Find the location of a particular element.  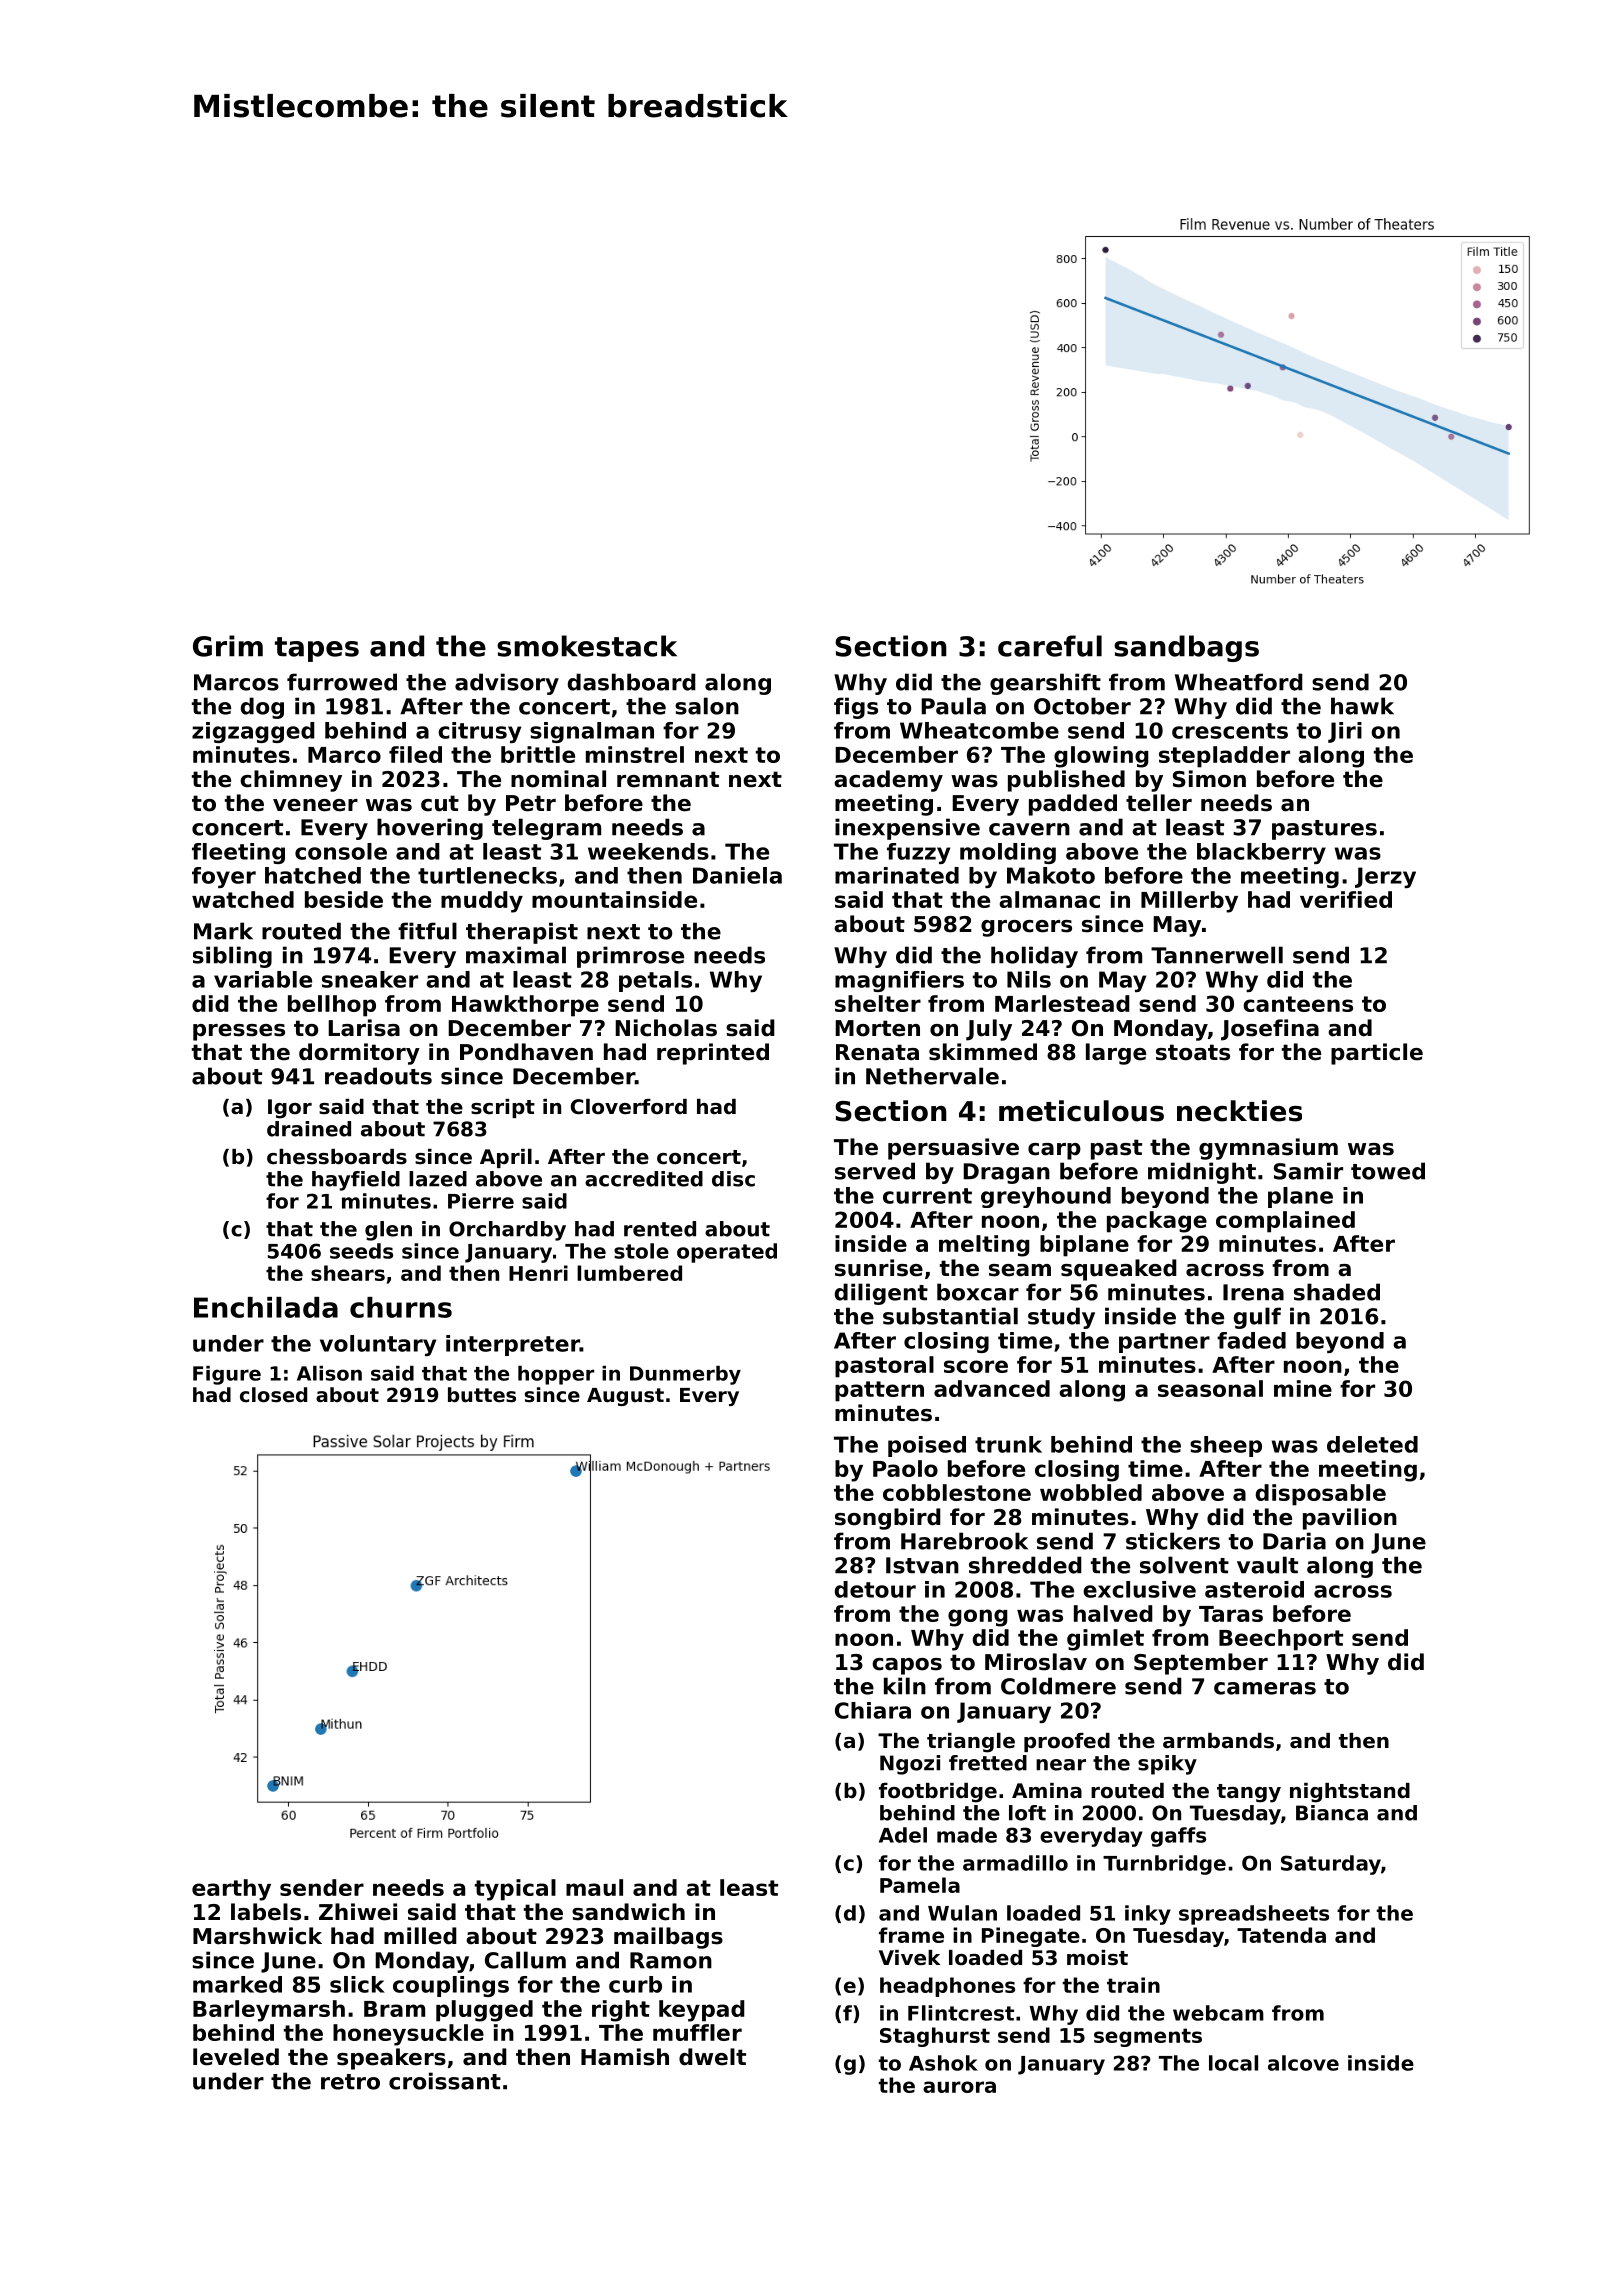

spiky is located at coordinates (1167, 1765).
